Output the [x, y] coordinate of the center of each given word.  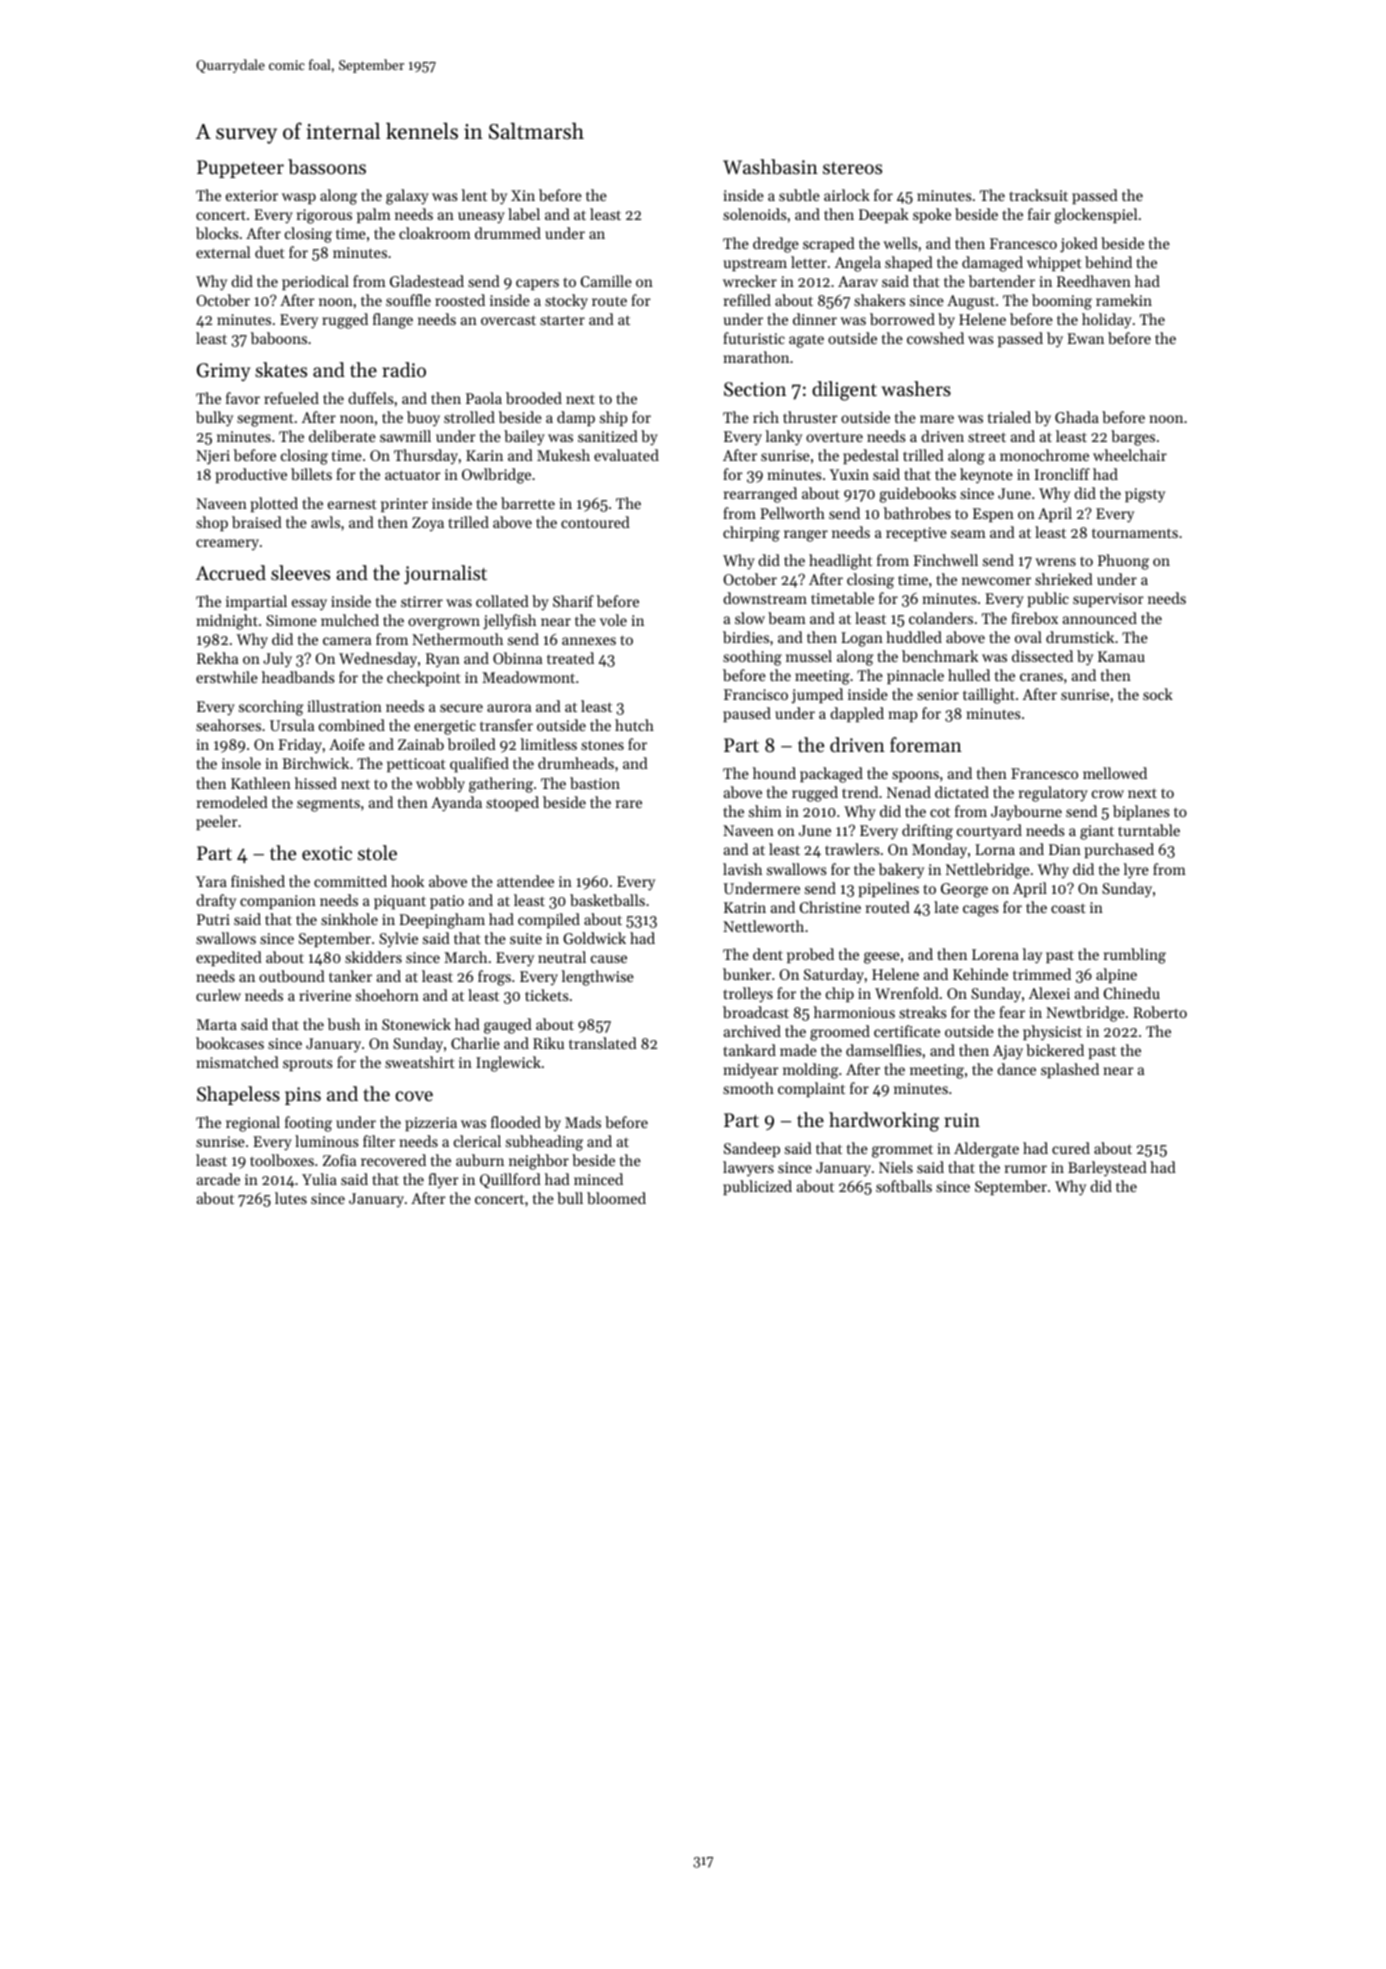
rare [629, 804]
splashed [1070, 1070]
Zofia [339, 1160]
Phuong [1123, 562]
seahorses [228, 725]
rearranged [760, 495]
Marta [217, 1024]
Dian [1065, 849]
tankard [749, 1050]
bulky [214, 419]
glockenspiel [1095, 216]
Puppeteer [240, 169]
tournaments [1135, 533]
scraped [829, 244]
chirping [751, 534]
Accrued [231, 572]
